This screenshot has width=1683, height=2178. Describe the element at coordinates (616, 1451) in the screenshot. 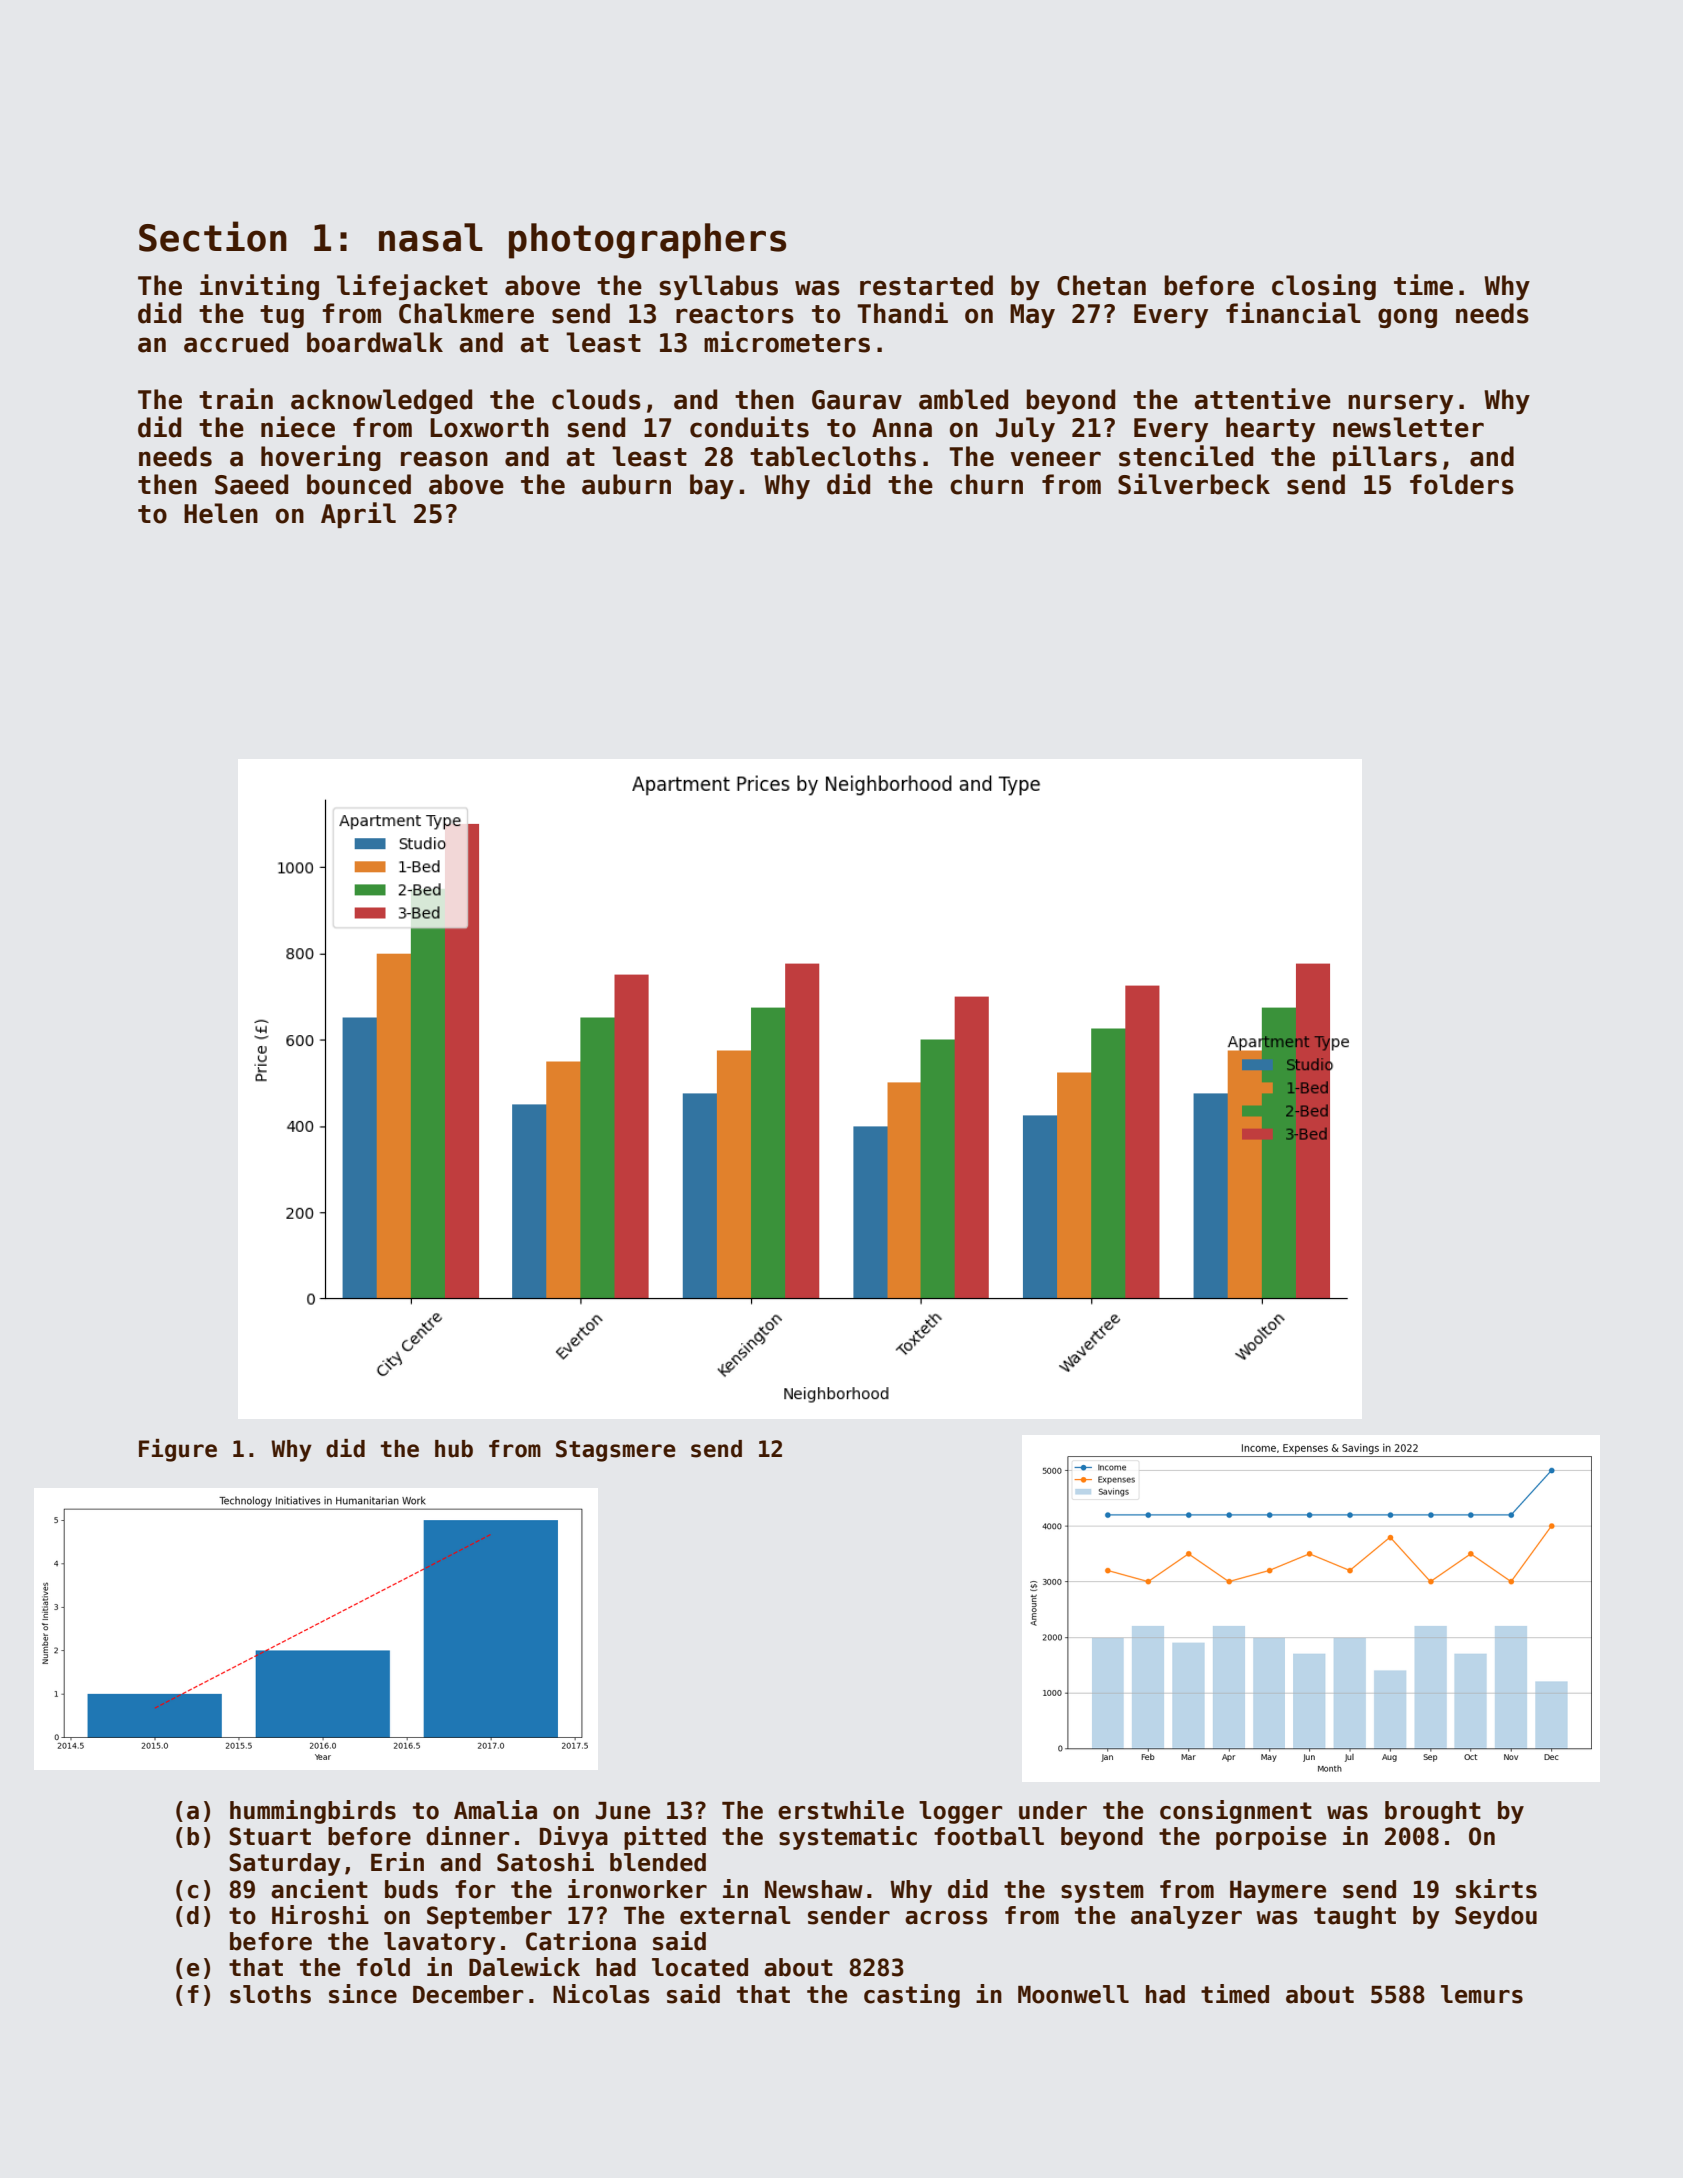

I see `Stagsmere` at that location.
